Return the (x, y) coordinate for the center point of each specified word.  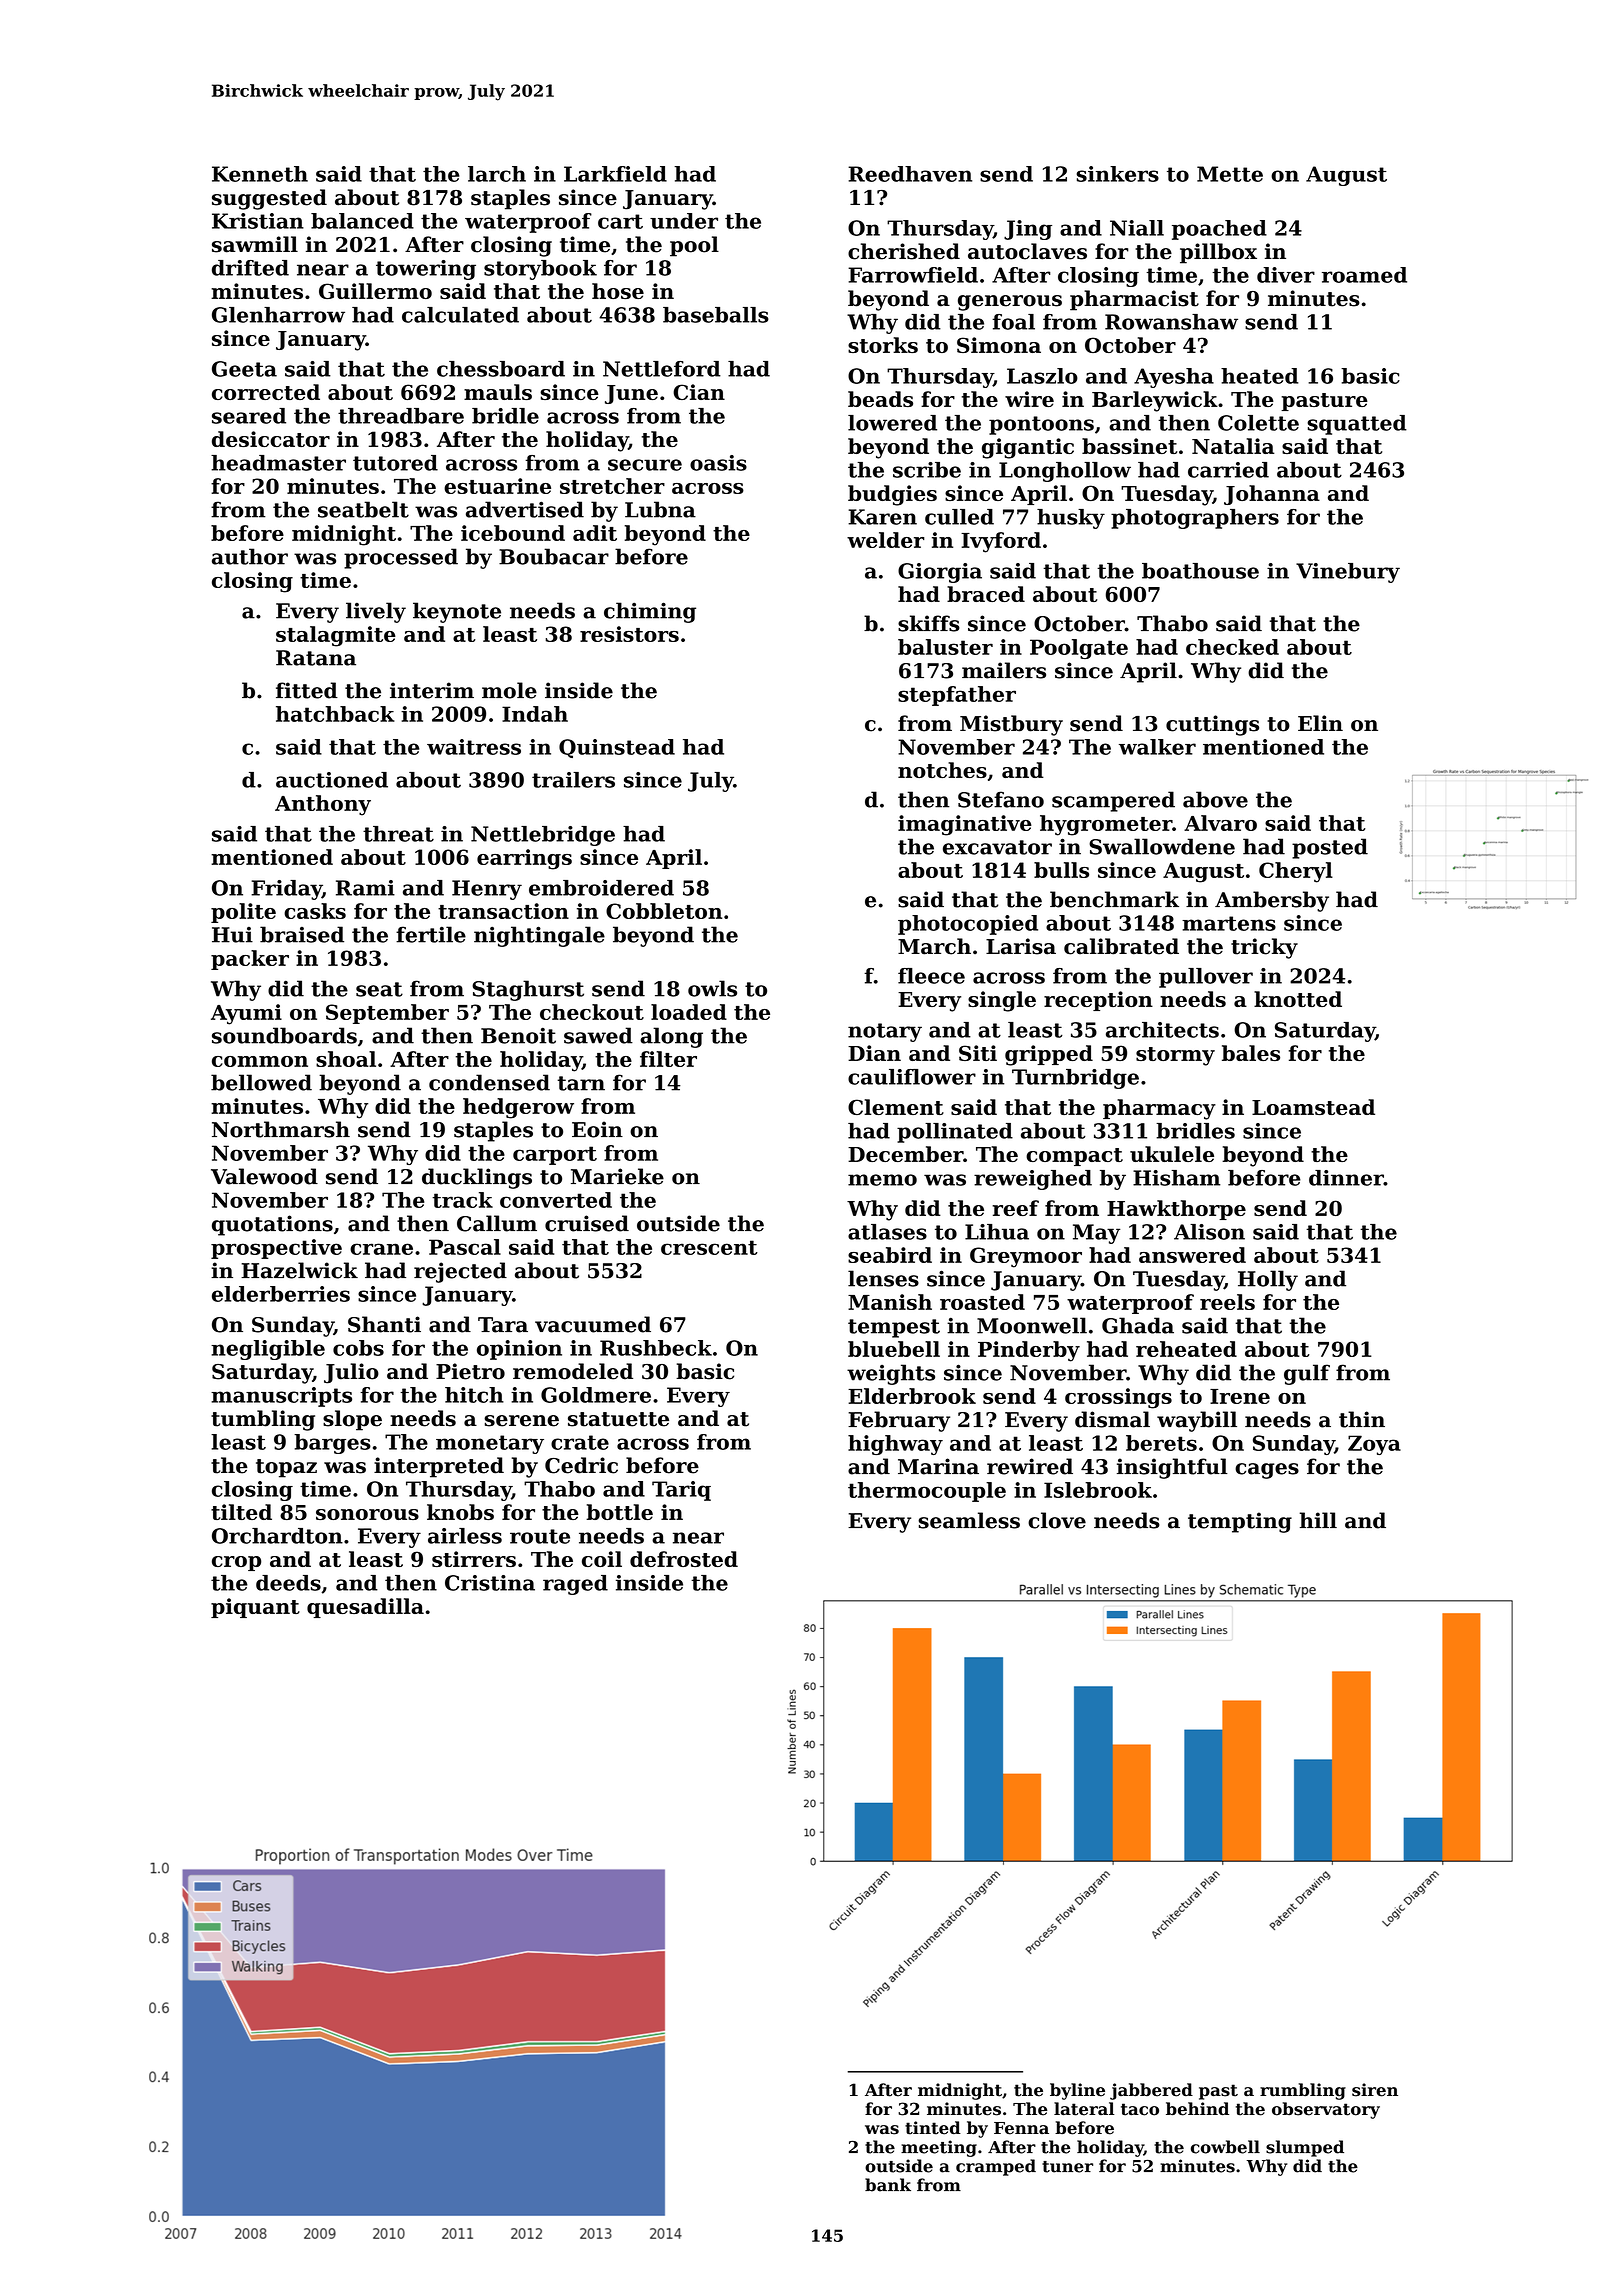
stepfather (957, 696)
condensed (489, 1082)
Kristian (258, 221)
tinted (933, 2128)
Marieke (617, 1176)
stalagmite (336, 636)
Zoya (1374, 1445)
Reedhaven (910, 174)
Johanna (1272, 495)
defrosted (684, 1559)
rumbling (1303, 2091)
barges (332, 1444)
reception (1098, 1001)
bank (888, 2185)
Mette (1230, 174)
